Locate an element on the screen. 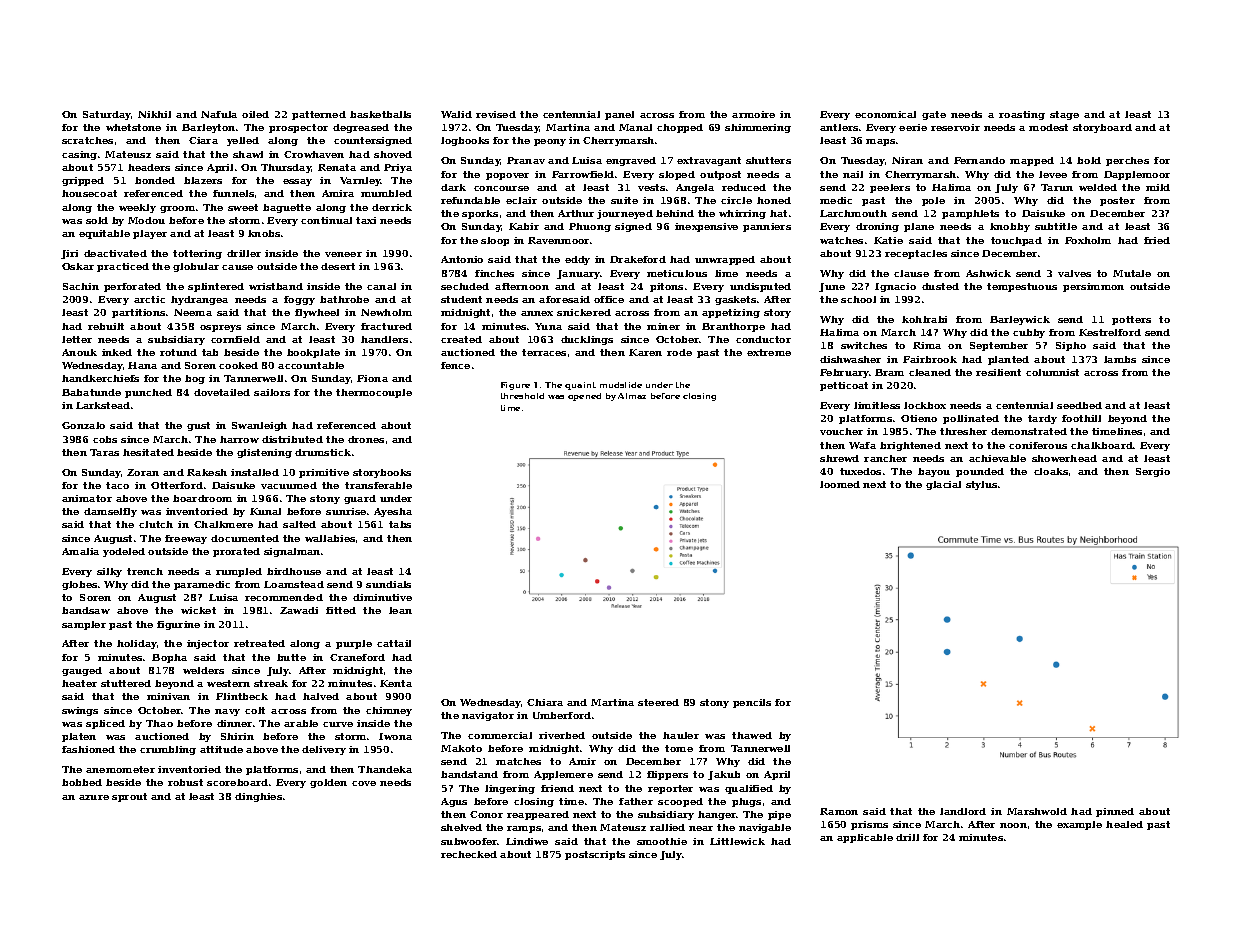 Image resolution: width=1233 pixels, height=952 pixels. Almaz is located at coordinates (632, 396).
